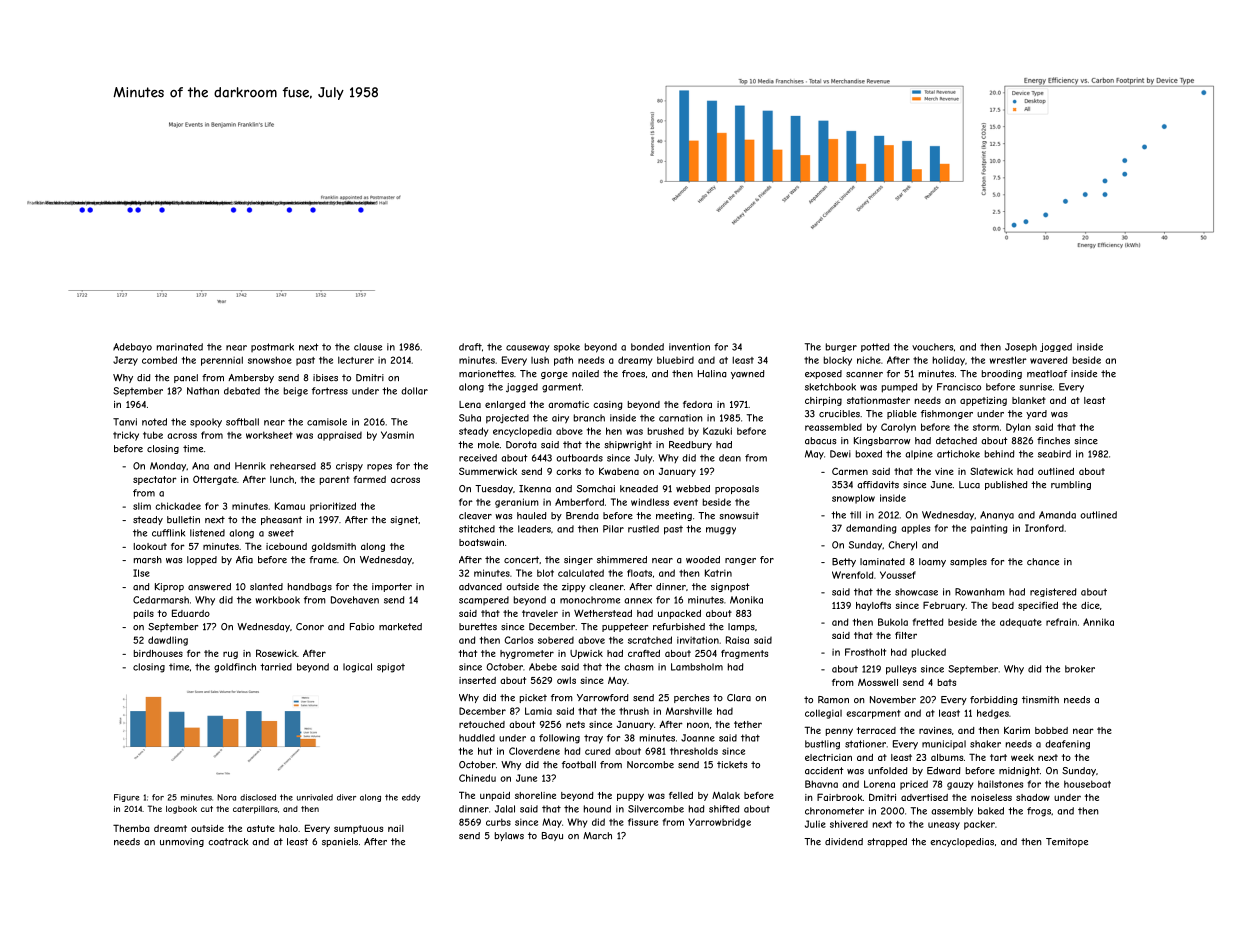 The height and width of the page is (952, 1233). Describe the element at coordinates (644, 653) in the page. I see `crafted` at that location.
